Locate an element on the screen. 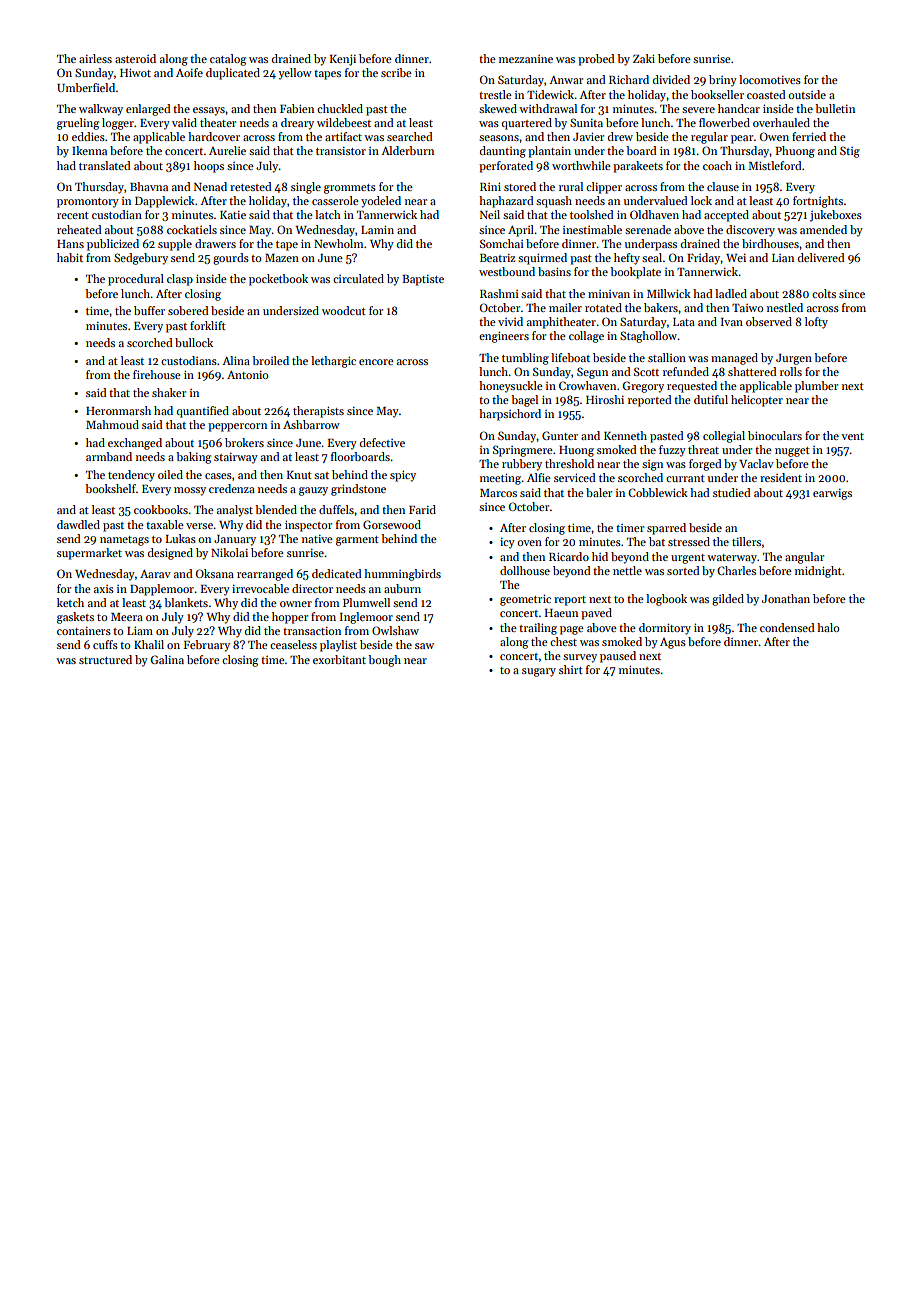 The width and height of the screenshot is (924, 1308). outside is located at coordinates (807, 94).
